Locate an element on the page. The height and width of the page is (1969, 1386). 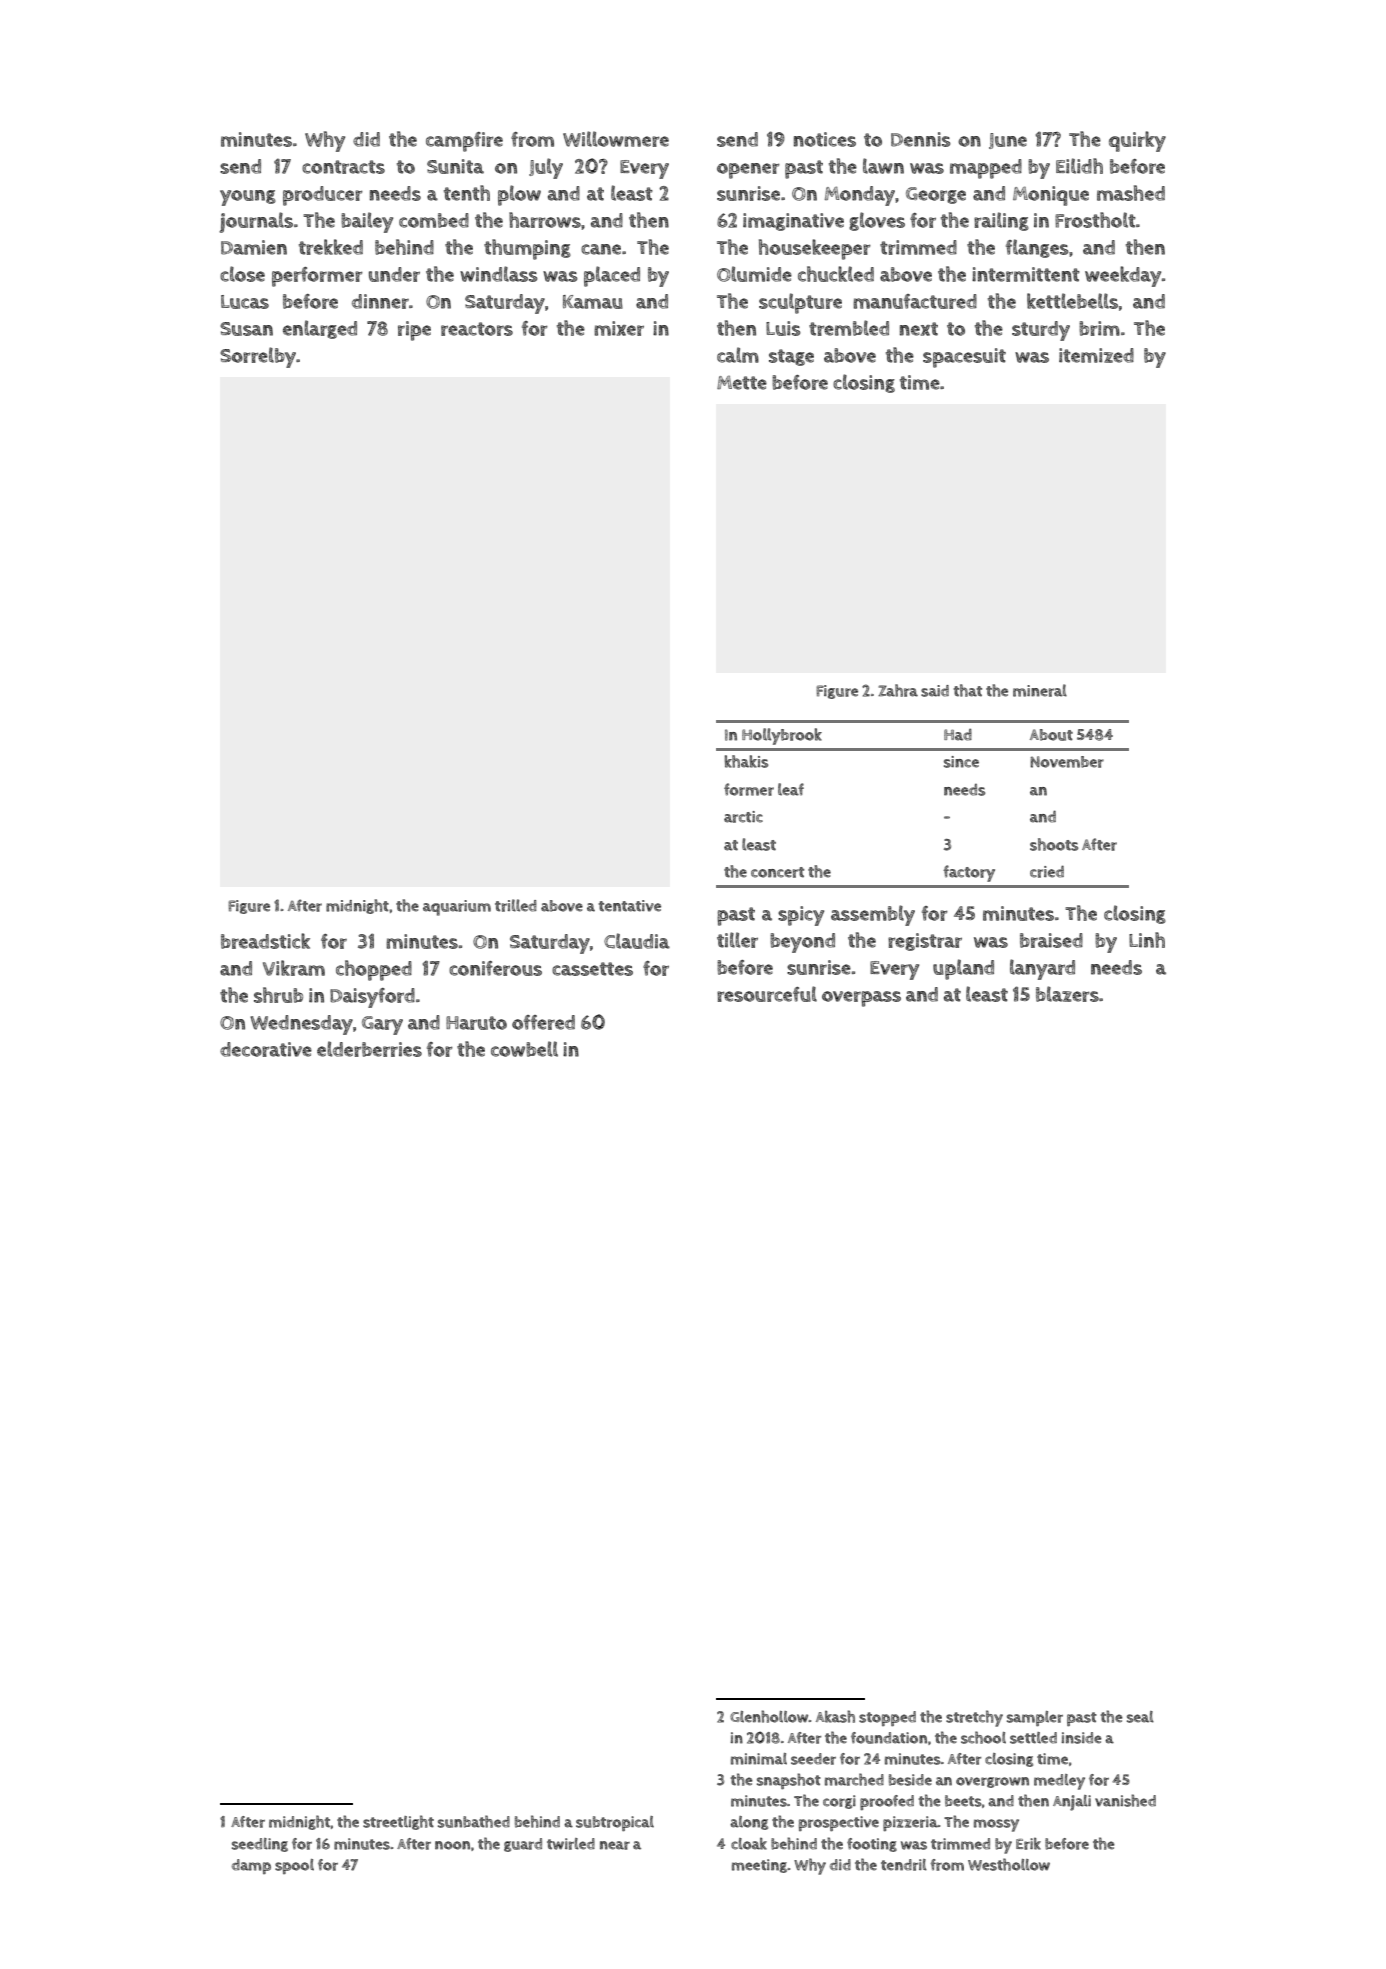
Mette is located at coordinates (742, 383).
